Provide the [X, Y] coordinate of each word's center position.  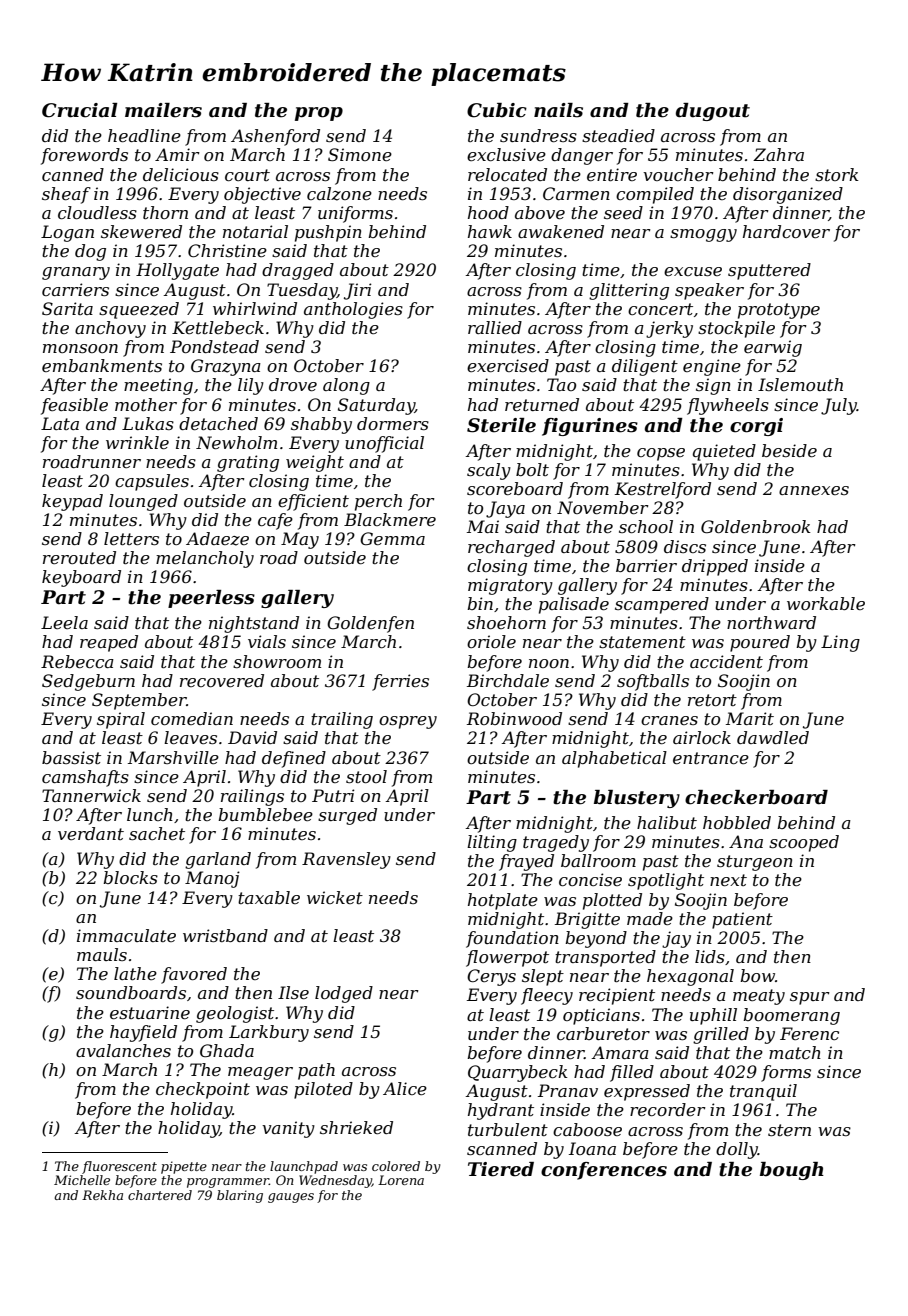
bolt [532, 469]
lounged [143, 502]
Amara [620, 1052]
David [252, 737]
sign [713, 386]
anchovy [110, 329]
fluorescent [119, 1167]
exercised [508, 365]
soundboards [131, 992]
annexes [814, 490]
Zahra [778, 154]
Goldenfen [370, 624]
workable [826, 603]
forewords [84, 156]
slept [543, 977]
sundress [538, 135]
